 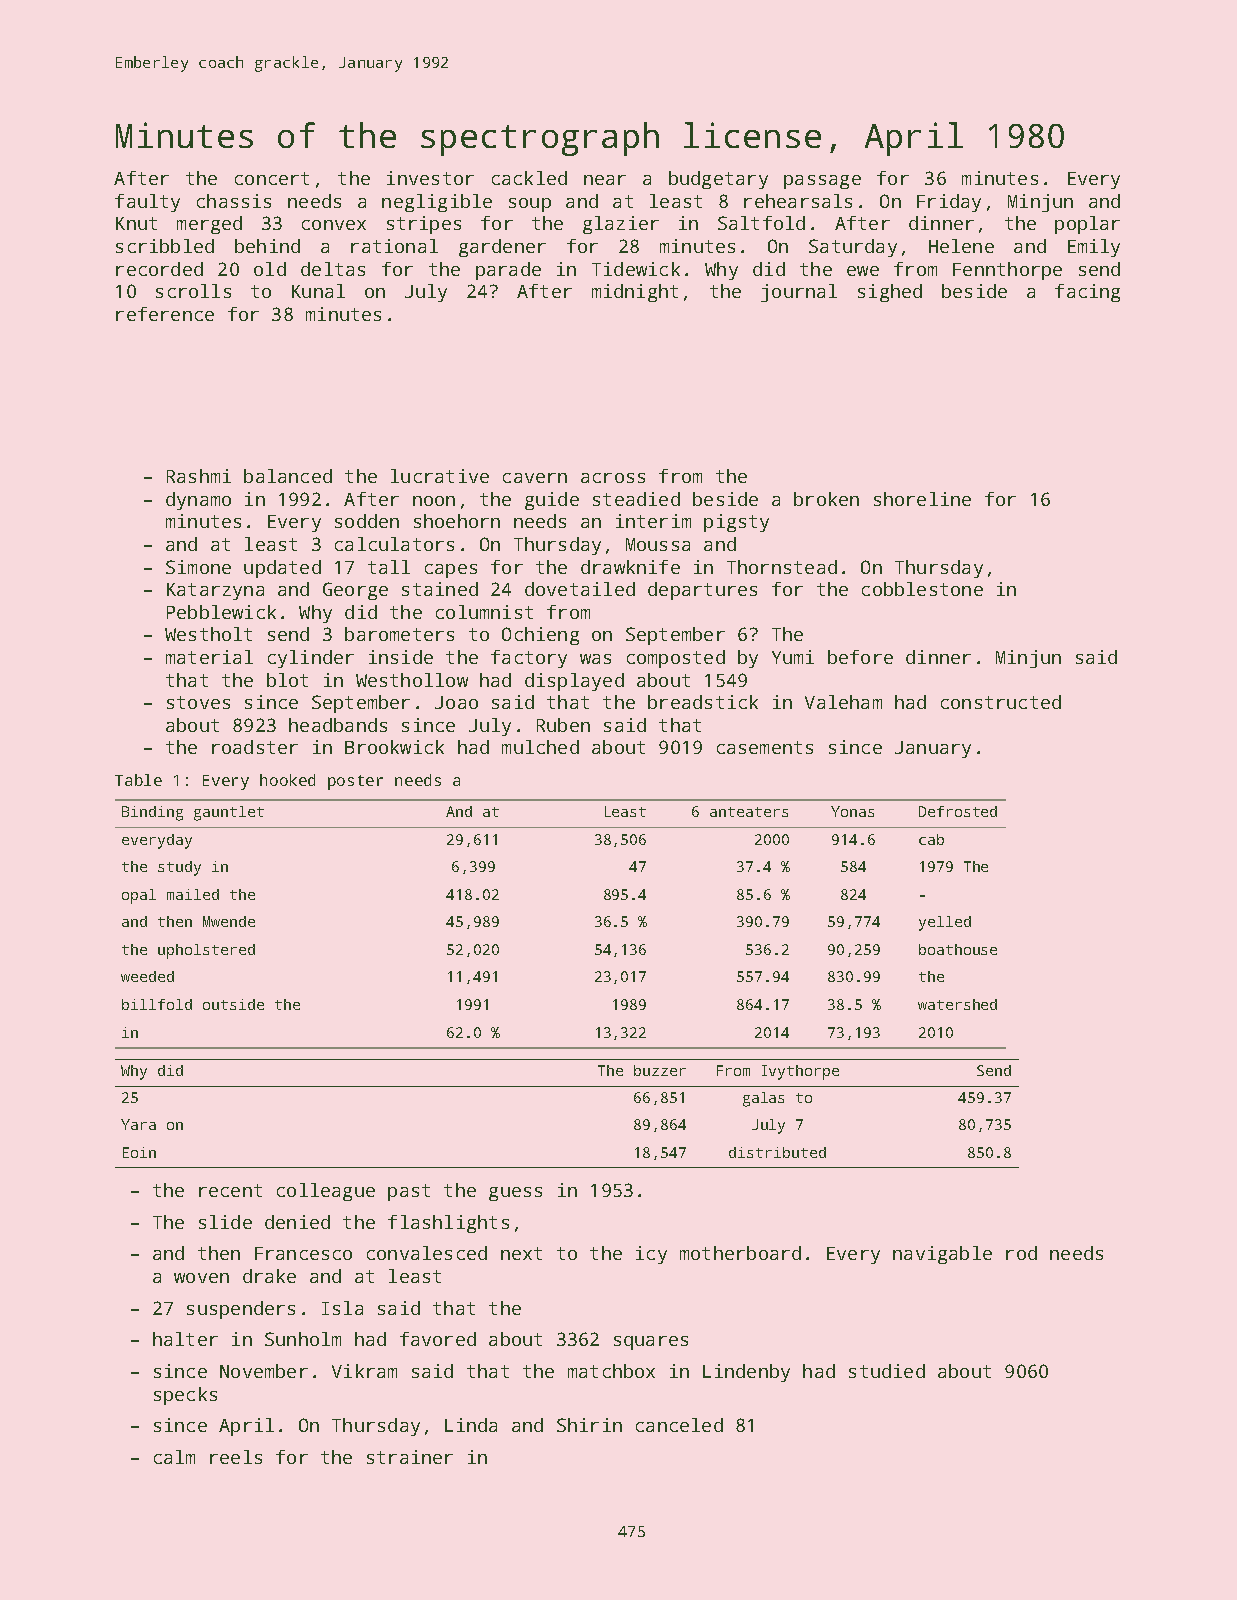 I want to click on strainer, so click(x=410, y=1457).
